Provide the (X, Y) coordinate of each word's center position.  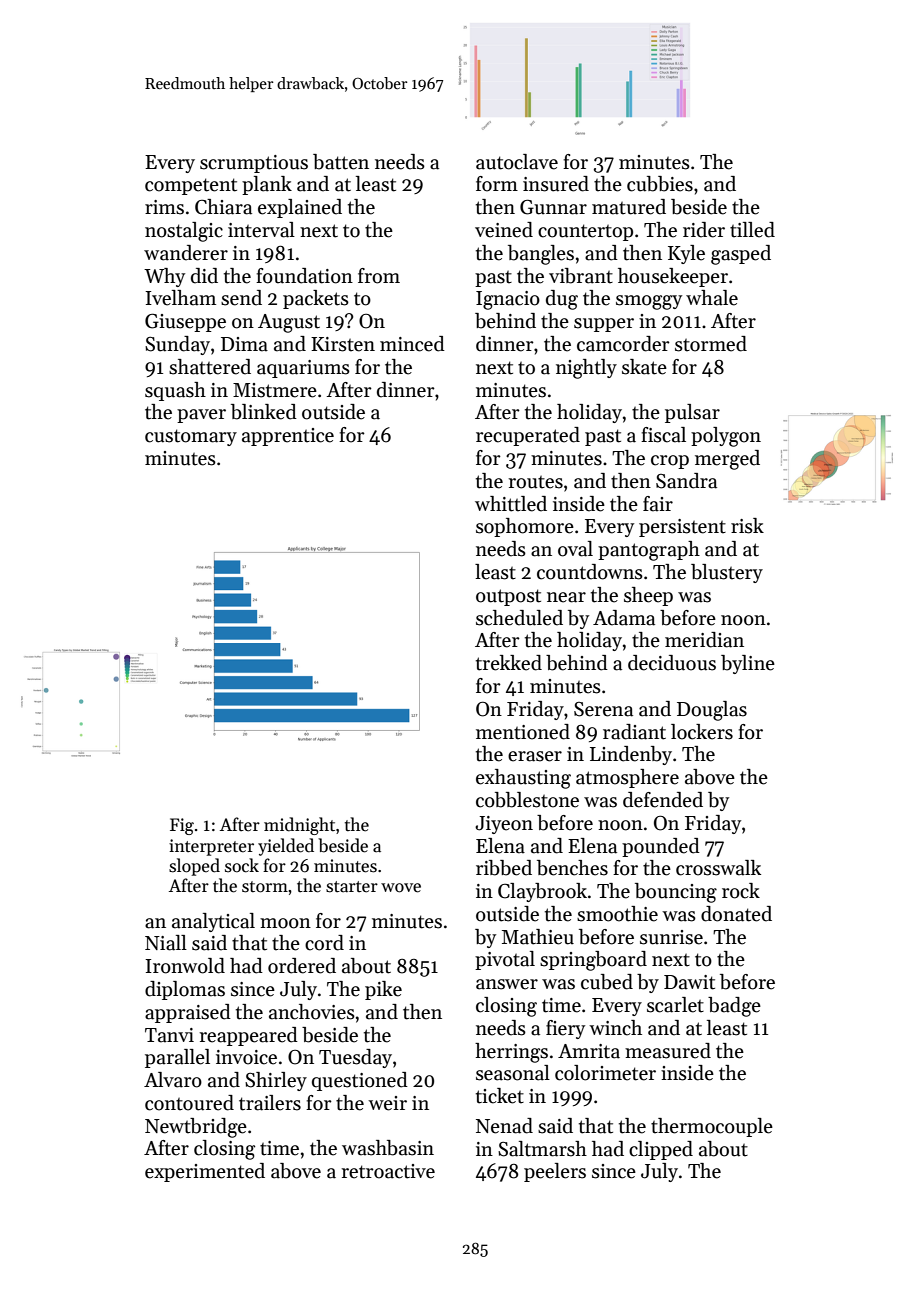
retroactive (388, 1171)
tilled (752, 230)
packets (316, 299)
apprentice (288, 437)
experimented (205, 1172)
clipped (661, 1150)
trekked (509, 663)
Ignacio (508, 300)
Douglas (712, 711)
